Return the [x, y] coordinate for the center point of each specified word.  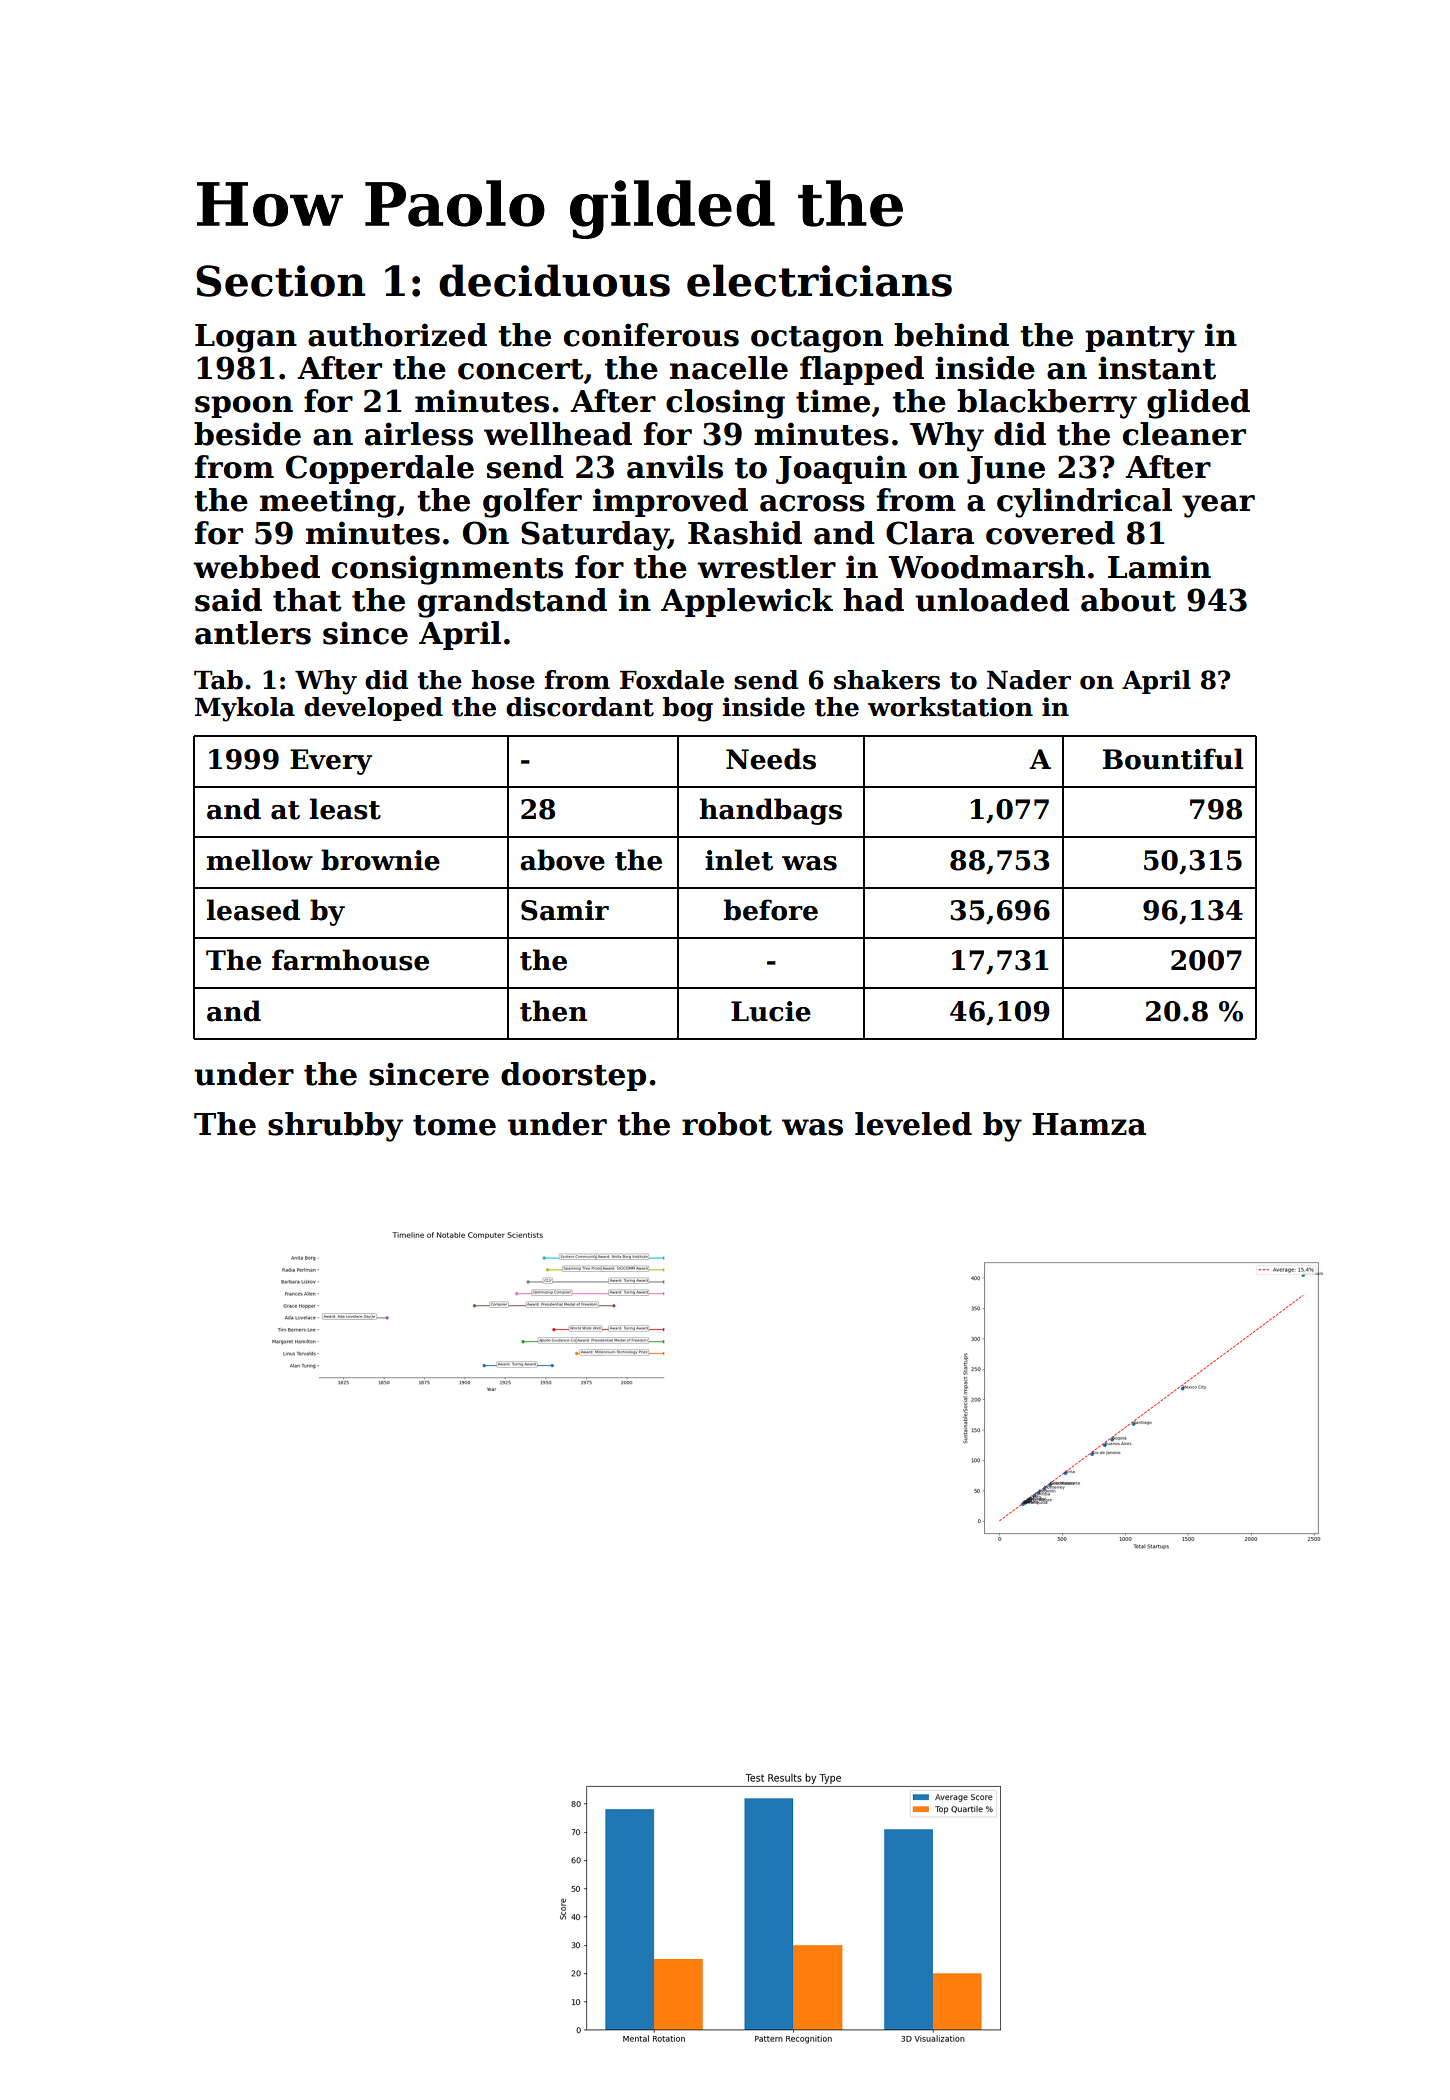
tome [454, 1125]
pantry [1140, 339]
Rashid [745, 533]
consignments [447, 570]
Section [280, 281]
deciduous [554, 280]
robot [727, 1124]
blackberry [1047, 404]
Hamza [1089, 1124]
